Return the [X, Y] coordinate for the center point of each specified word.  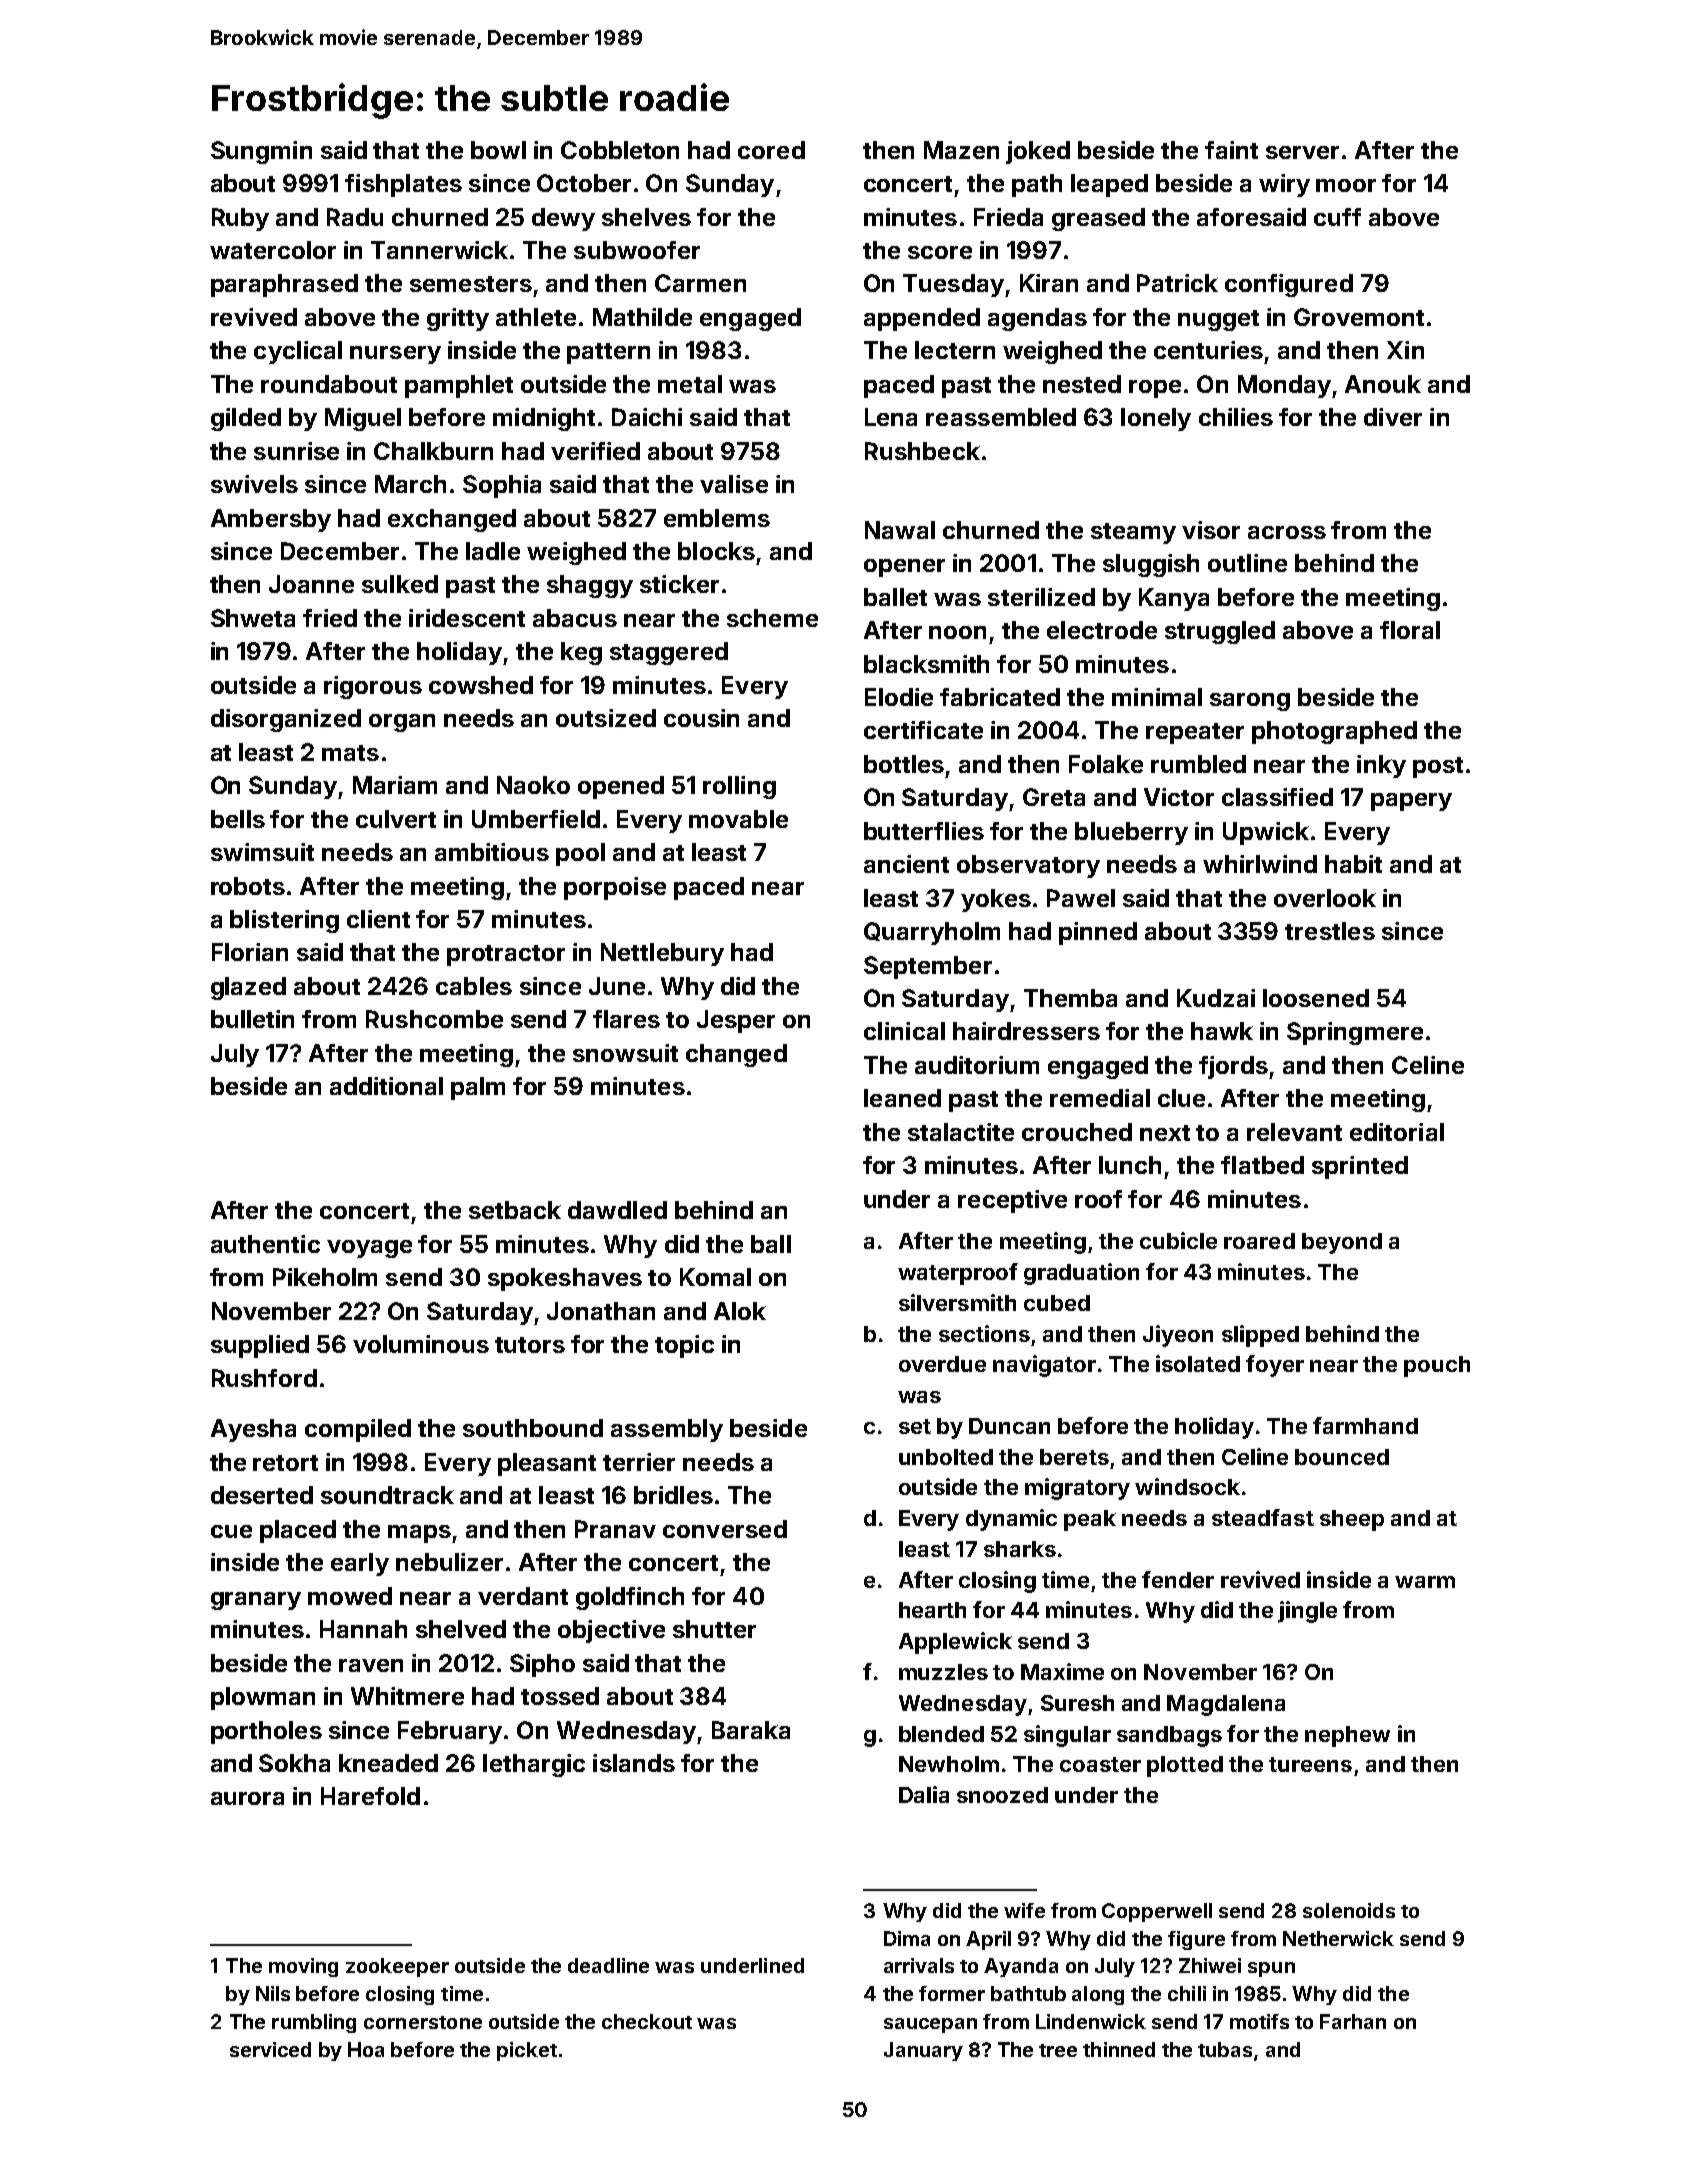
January [923, 2051]
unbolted [946, 1457]
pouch [1437, 1366]
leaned [902, 1098]
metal [690, 384]
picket [527, 2051]
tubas [1225, 2049]
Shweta [253, 618]
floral [1410, 630]
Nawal [900, 530]
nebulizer [449, 1562]
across [1287, 532]
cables [474, 986]
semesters [471, 284]
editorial [1397, 1132]
